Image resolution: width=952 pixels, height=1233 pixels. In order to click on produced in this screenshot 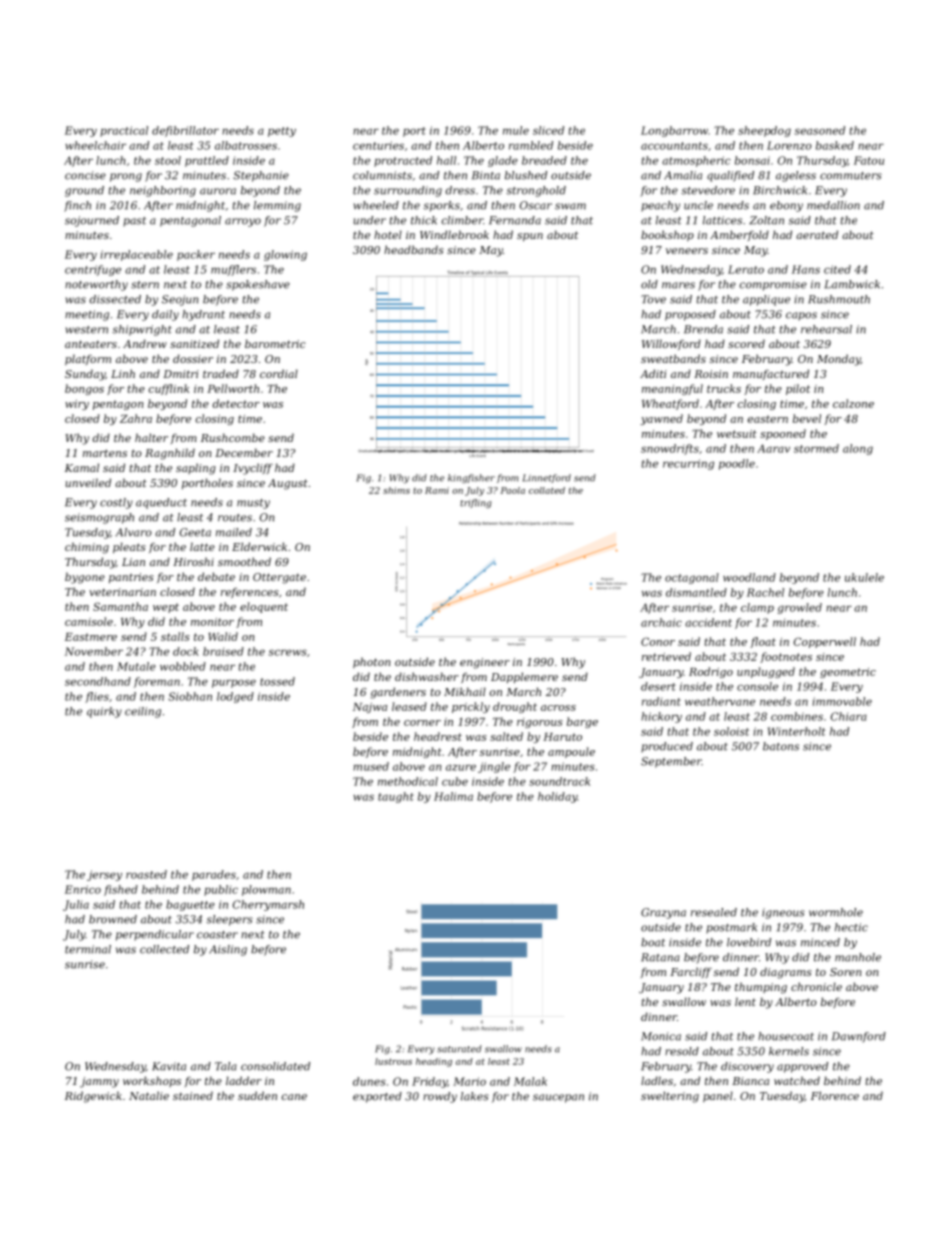, I will do `click(667, 747)`.
